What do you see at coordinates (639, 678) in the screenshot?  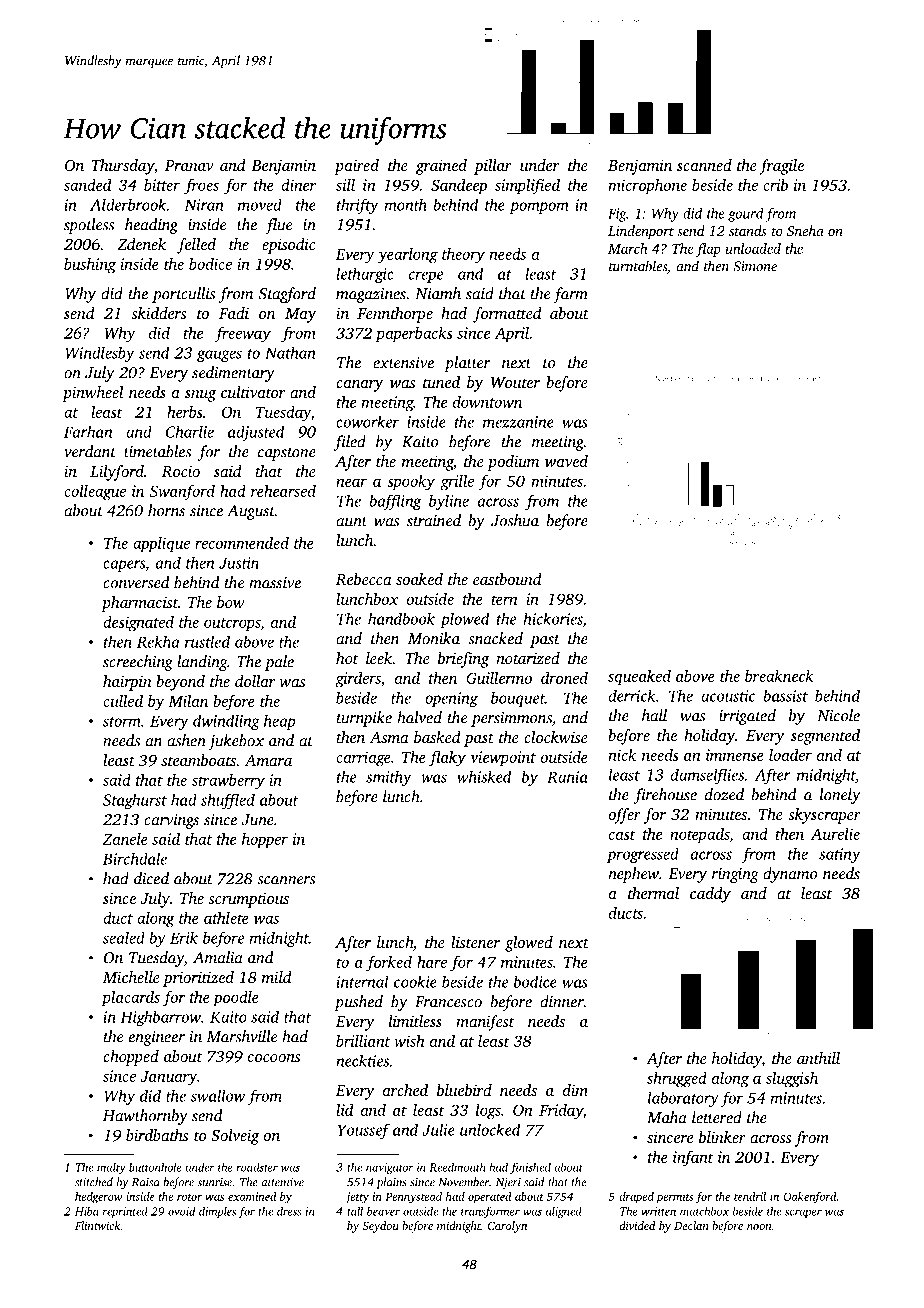 I see `squeaked` at bounding box center [639, 678].
